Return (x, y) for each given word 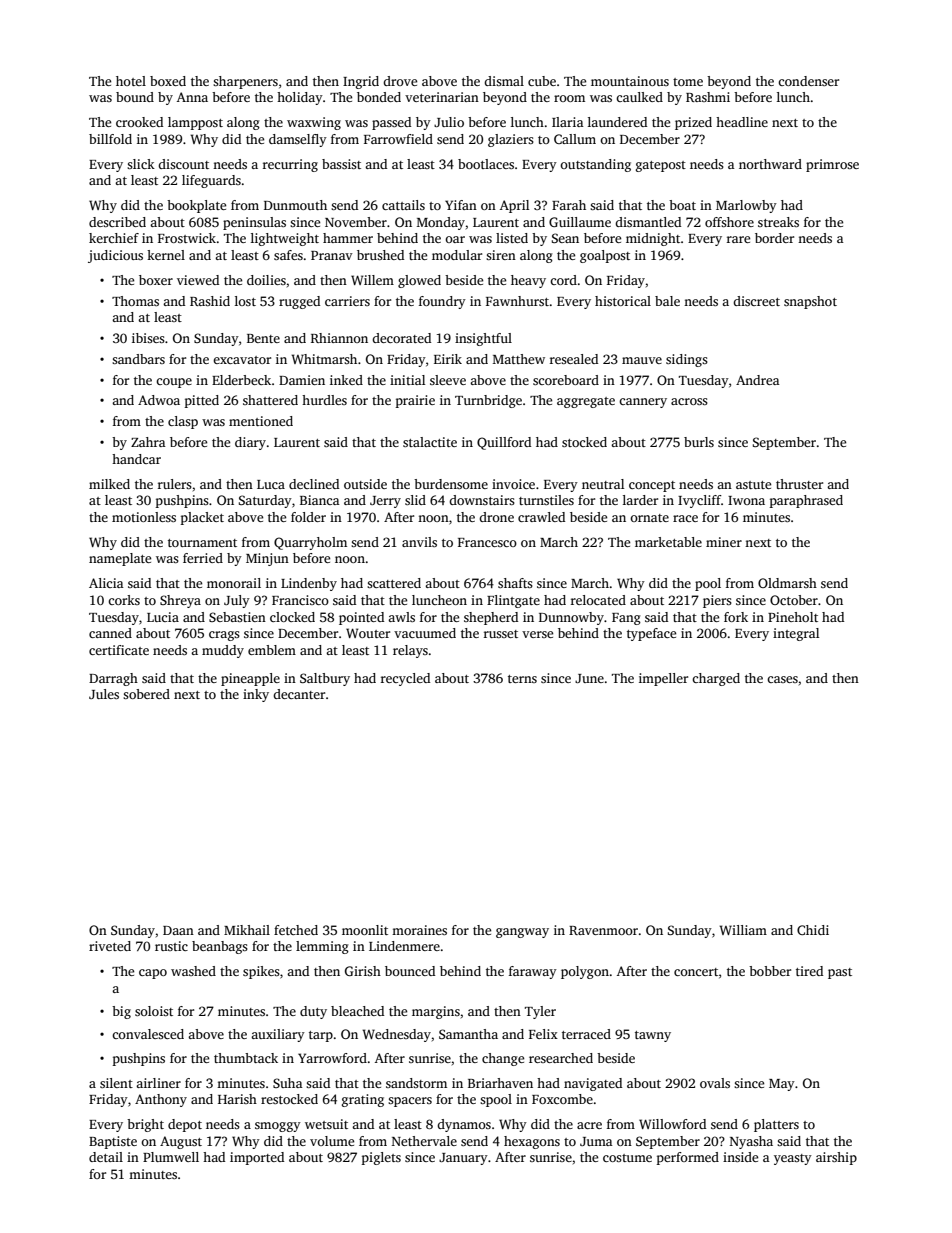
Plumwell (171, 1157)
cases (782, 679)
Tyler (540, 1012)
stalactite (430, 442)
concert (696, 972)
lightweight (285, 239)
